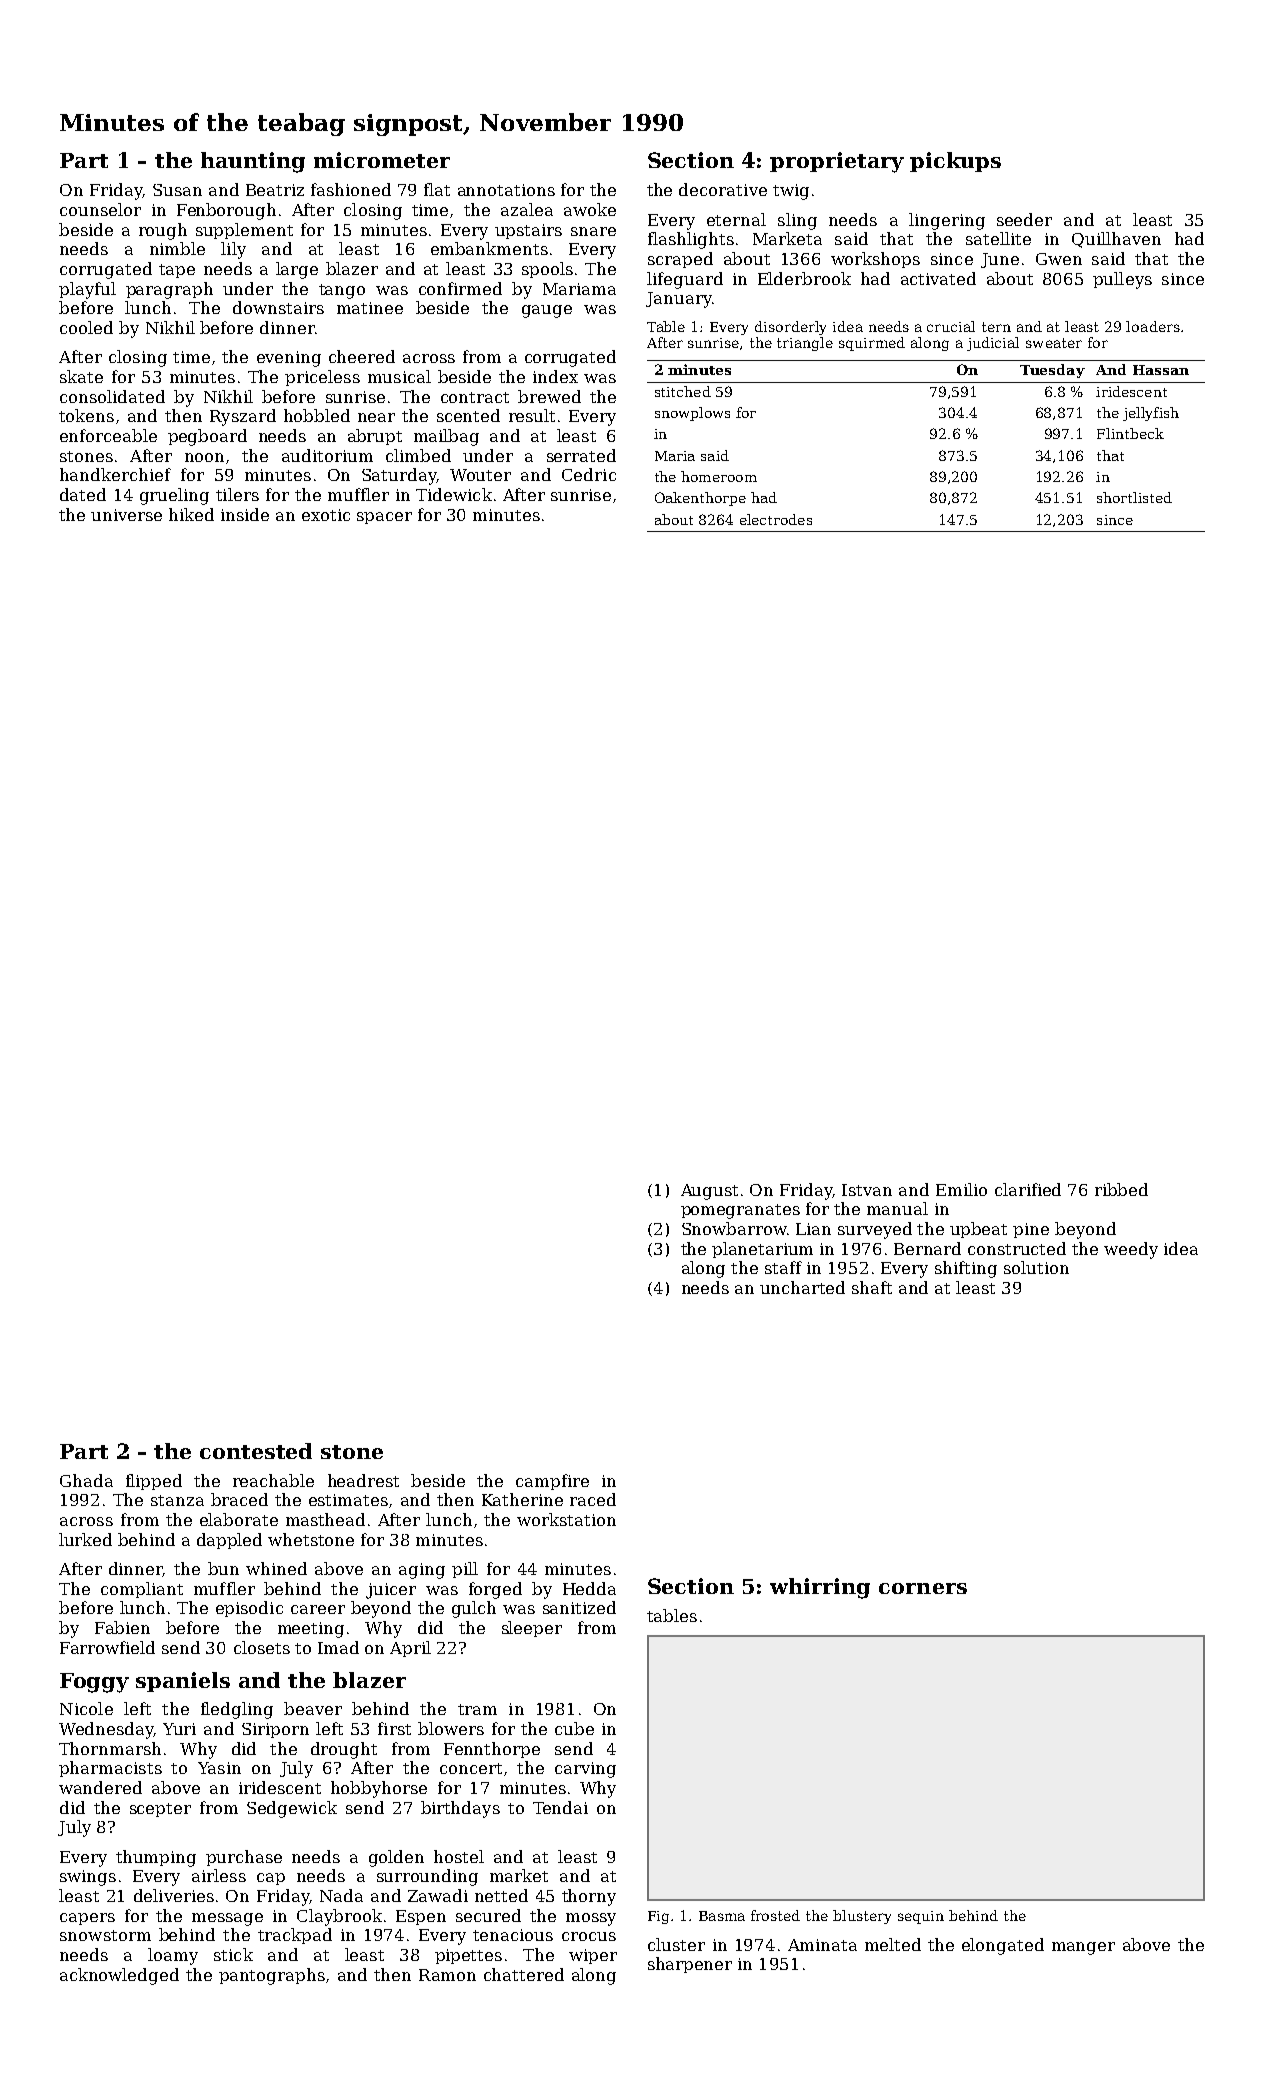 The height and width of the page is (2082, 1264). I want to click on counselor, so click(100, 209).
